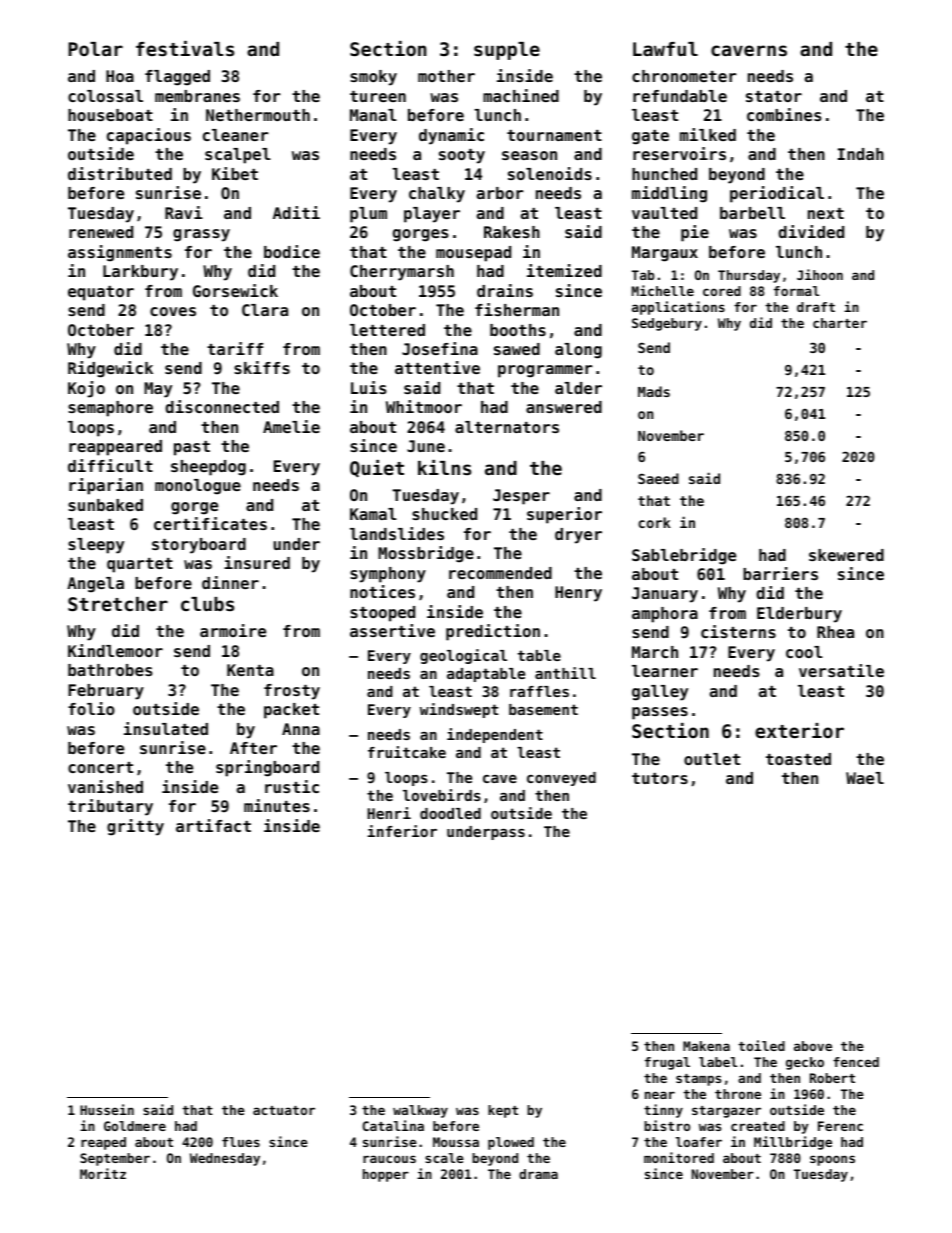 This screenshot has height=1233, width=952. Describe the element at coordinates (424, 406) in the screenshot. I see `Whitmoor` at that location.
